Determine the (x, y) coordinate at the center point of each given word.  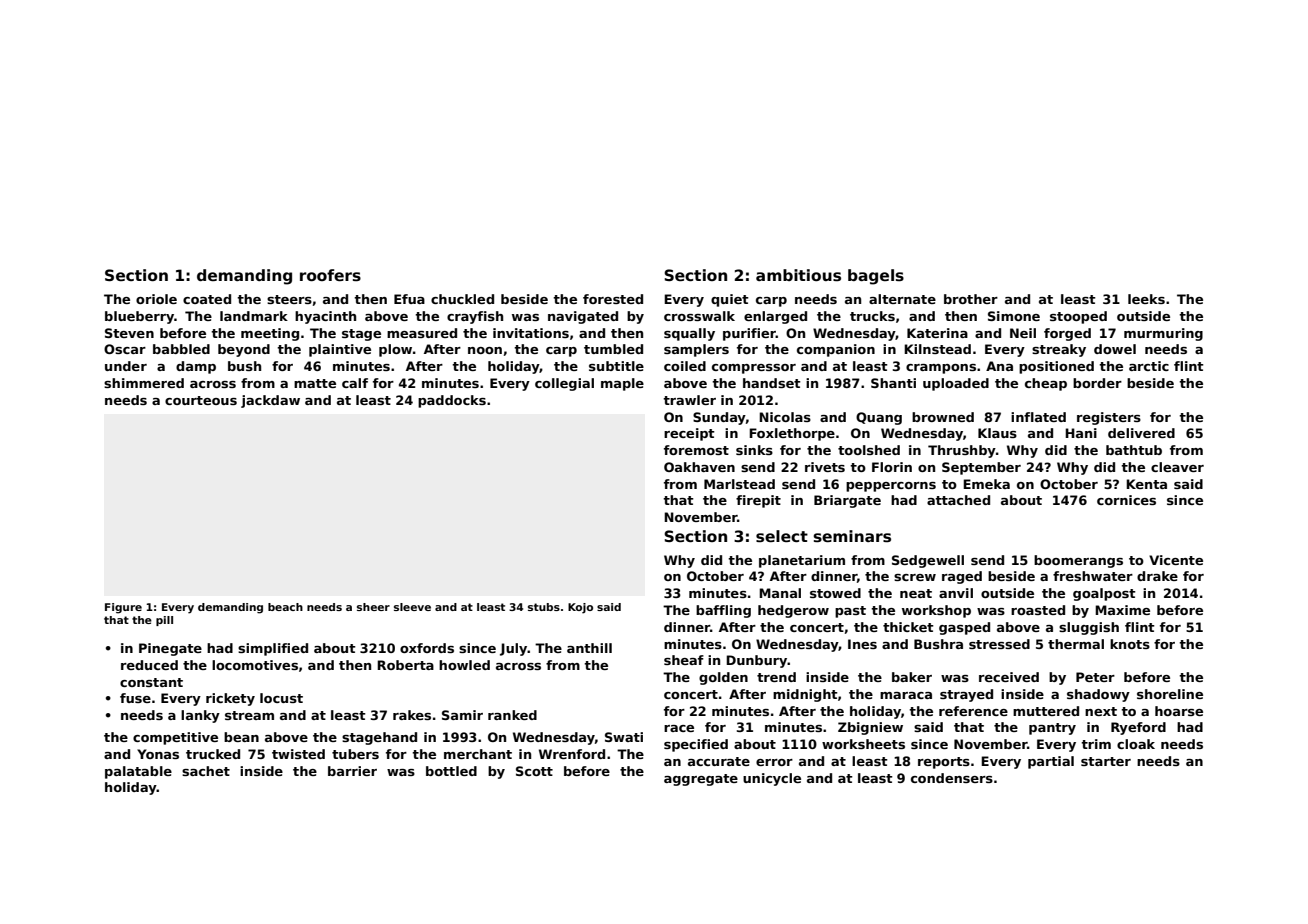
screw (915, 577)
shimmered (144, 383)
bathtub (1134, 450)
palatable (138, 772)
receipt (689, 434)
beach (285, 607)
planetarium (802, 561)
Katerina (937, 333)
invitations (531, 333)
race (679, 728)
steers (289, 299)
